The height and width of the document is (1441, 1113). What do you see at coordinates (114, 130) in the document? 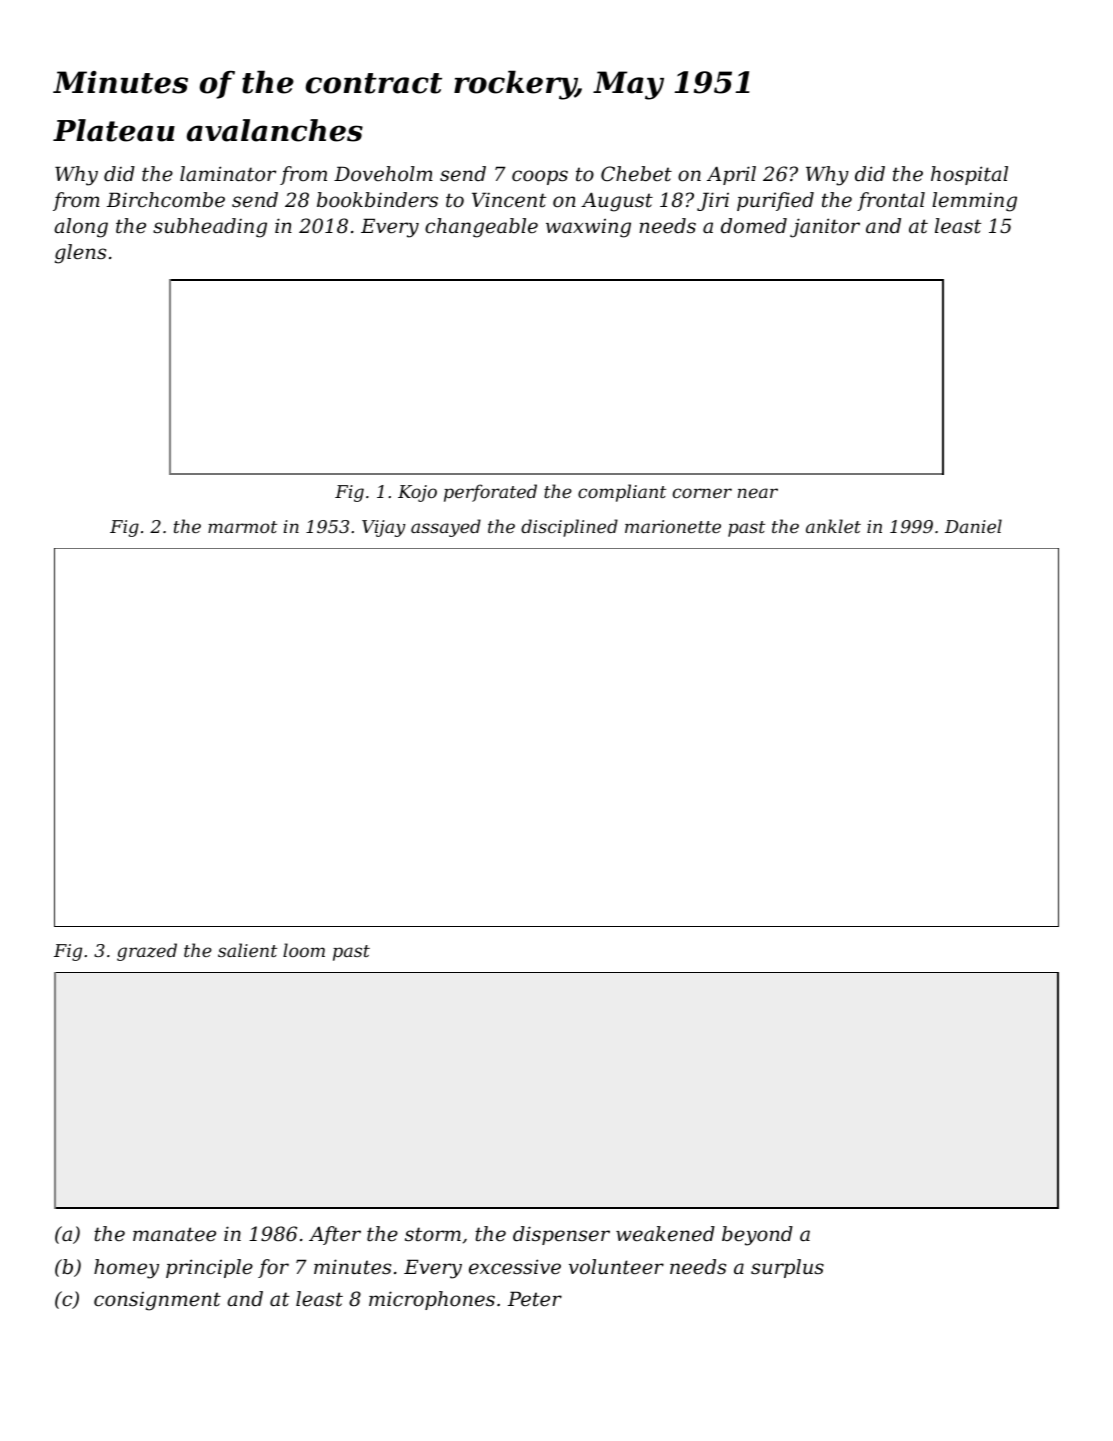
I see `Plateau` at bounding box center [114, 130].
